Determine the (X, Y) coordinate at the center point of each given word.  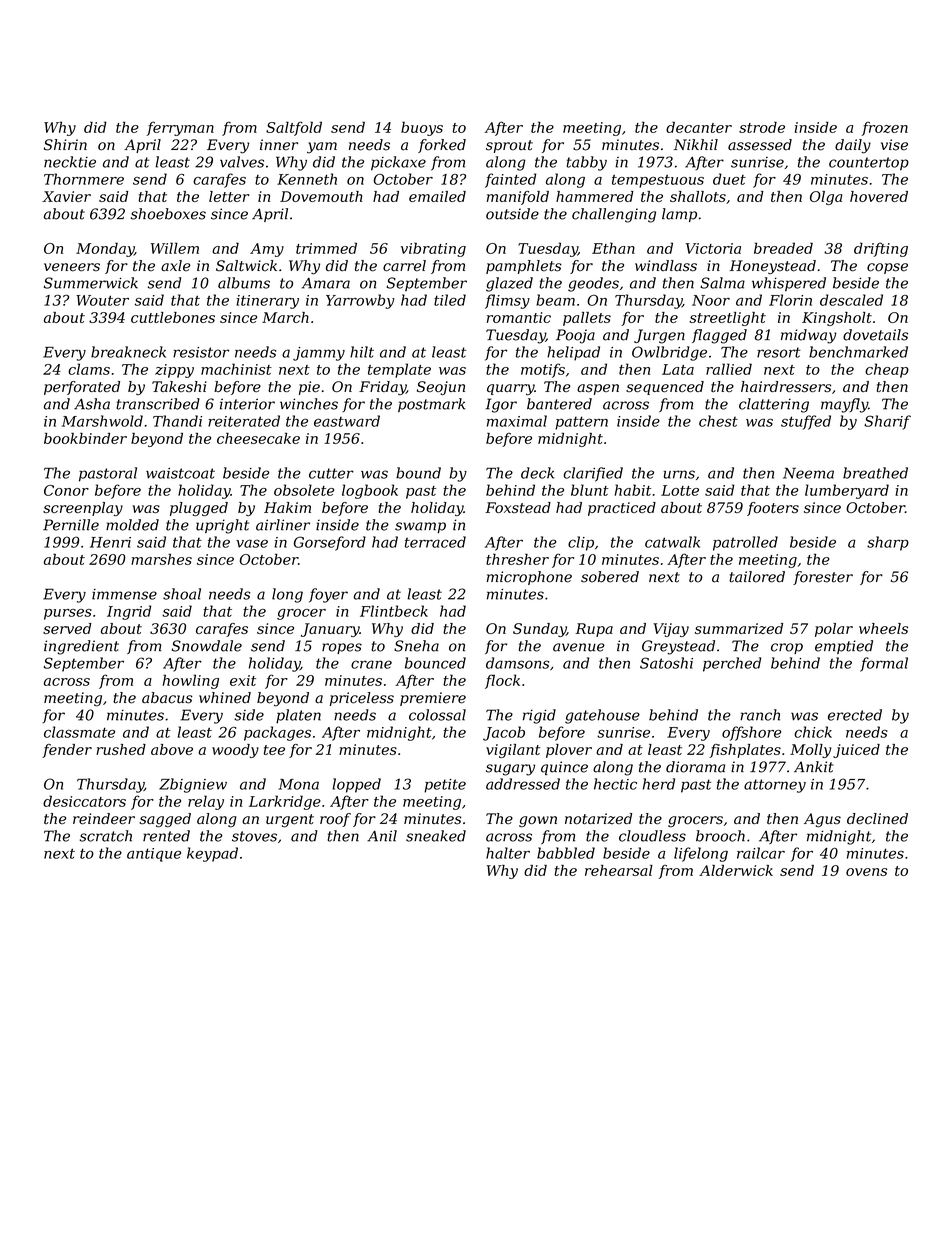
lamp (679, 215)
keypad (212, 854)
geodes (593, 284)
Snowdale (207, 646)
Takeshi (179, 386)
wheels (883, 628)
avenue (579, 647)
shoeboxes (168, 214)
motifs (543, 370)
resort (779, 352)
